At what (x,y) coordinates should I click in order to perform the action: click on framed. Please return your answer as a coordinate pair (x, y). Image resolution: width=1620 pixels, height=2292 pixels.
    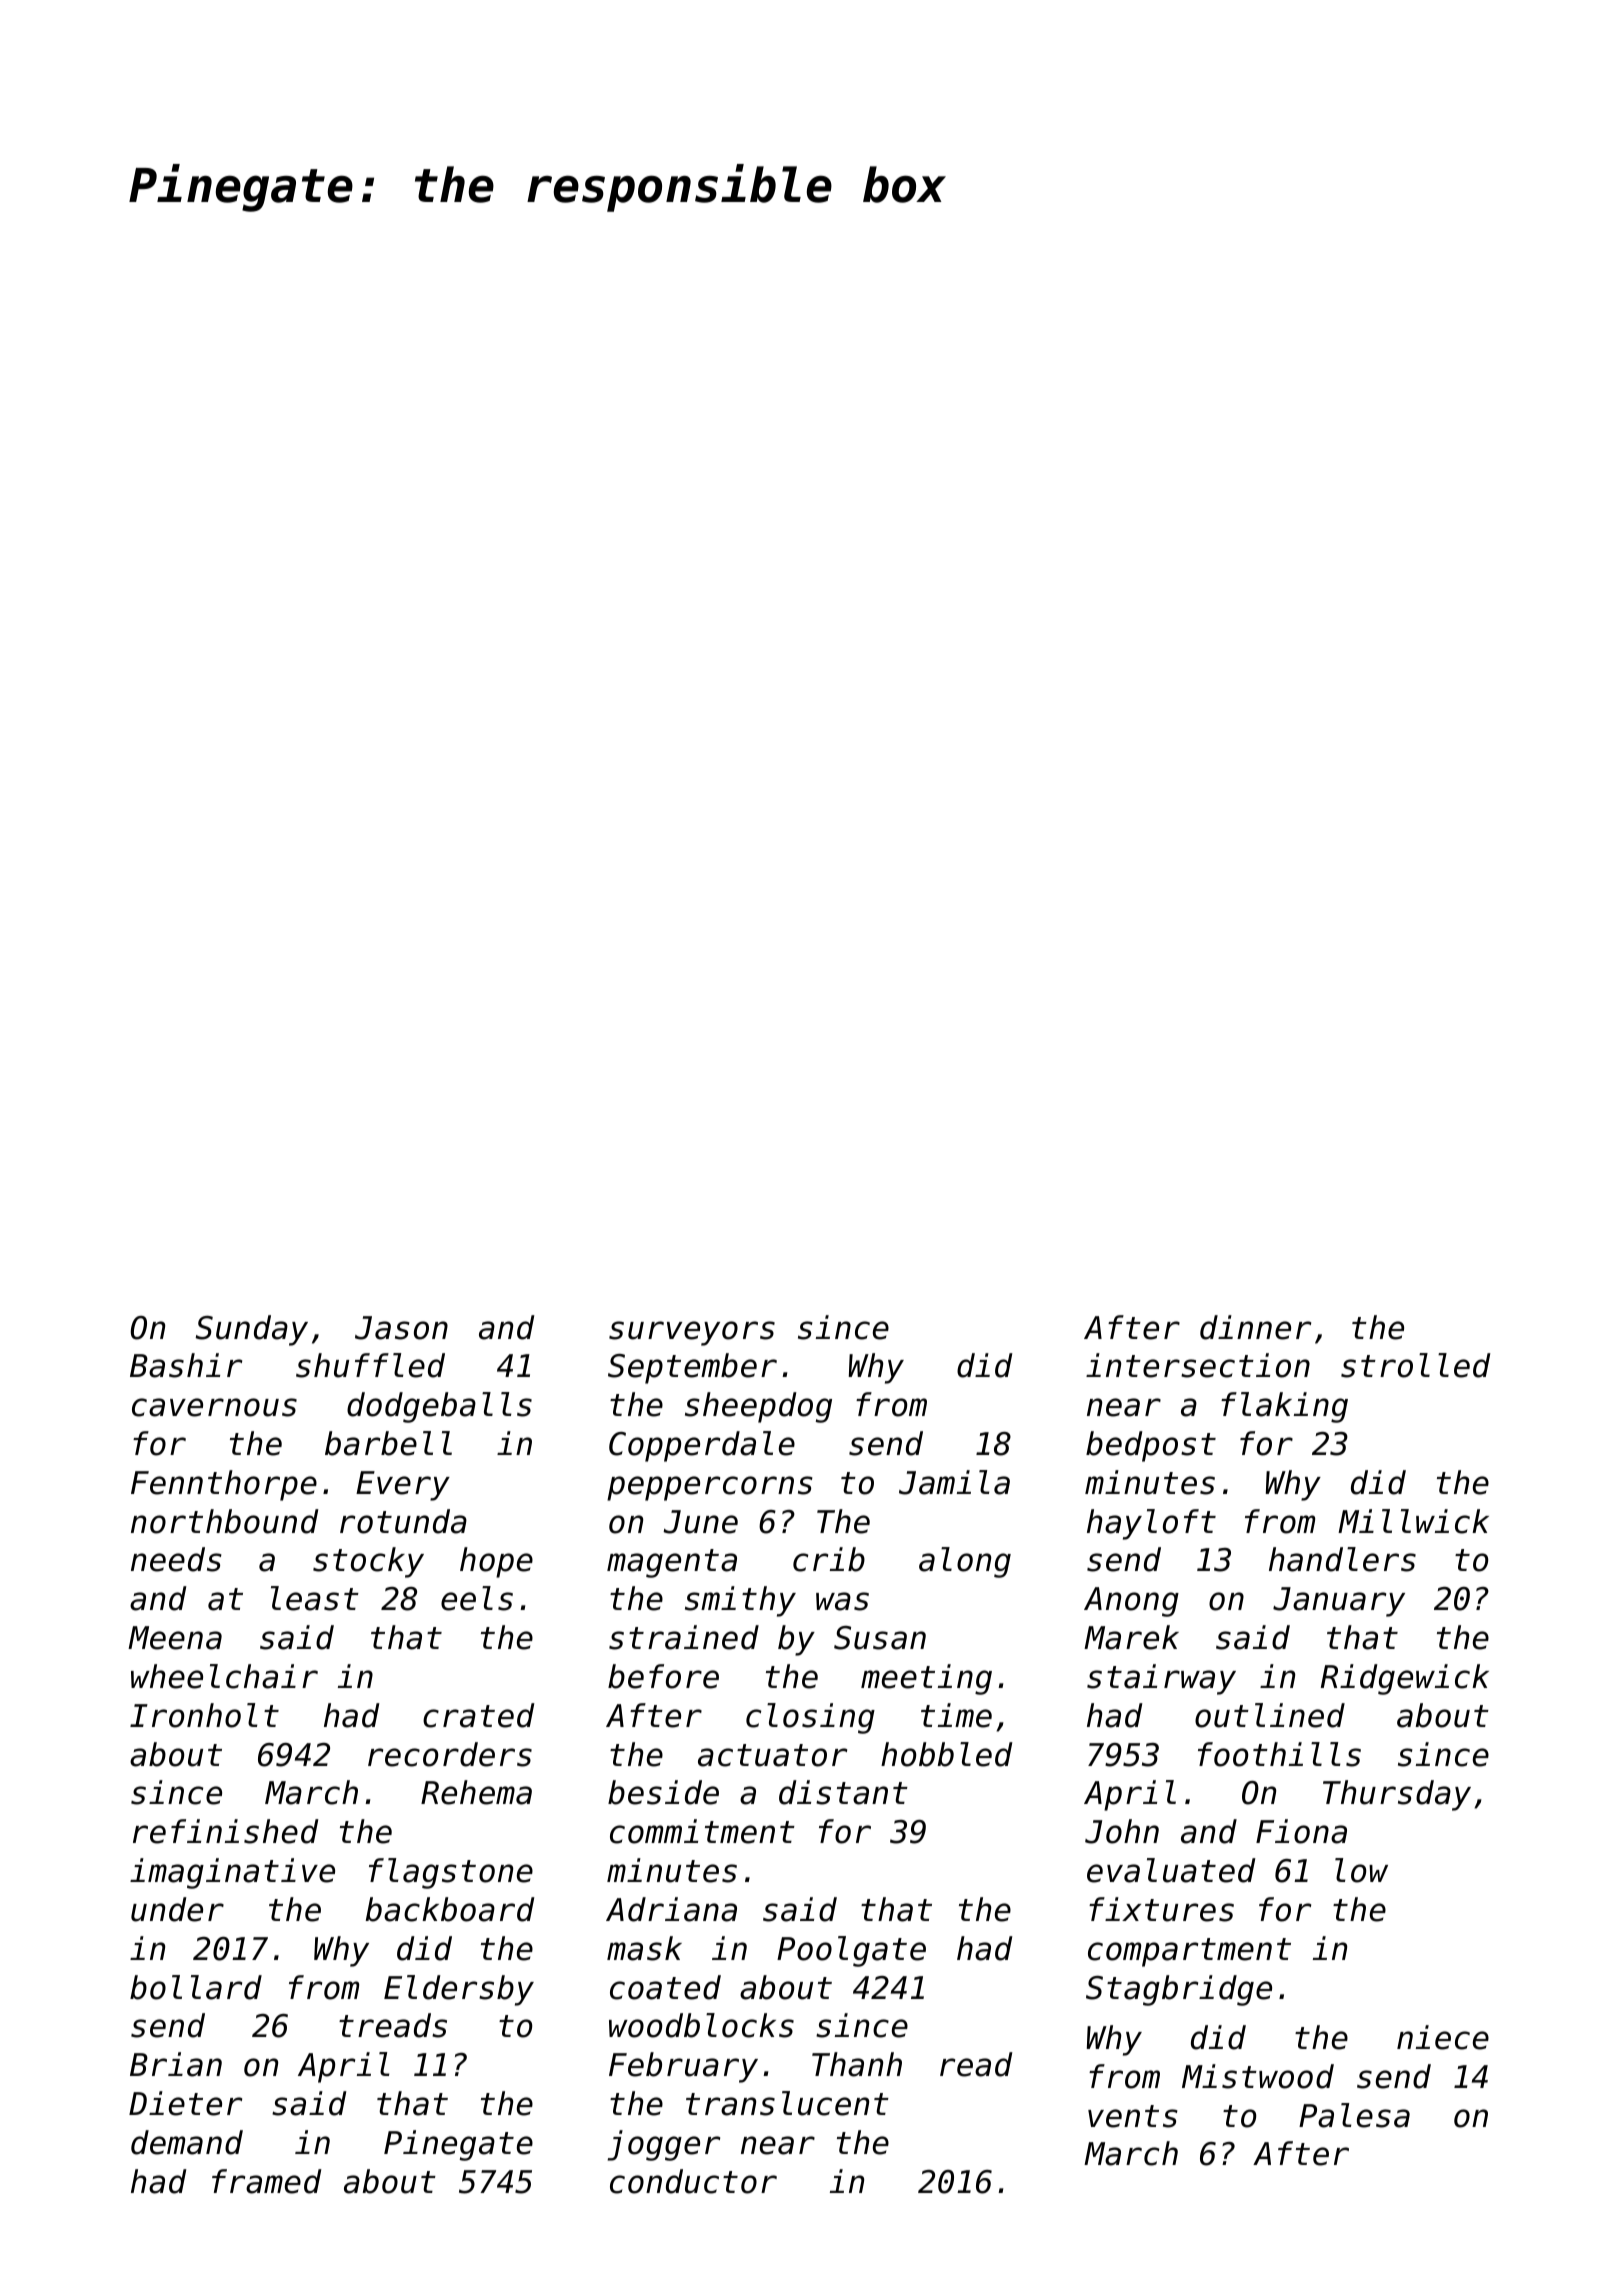
    Looking at the image, I should click on (267, 2181).
